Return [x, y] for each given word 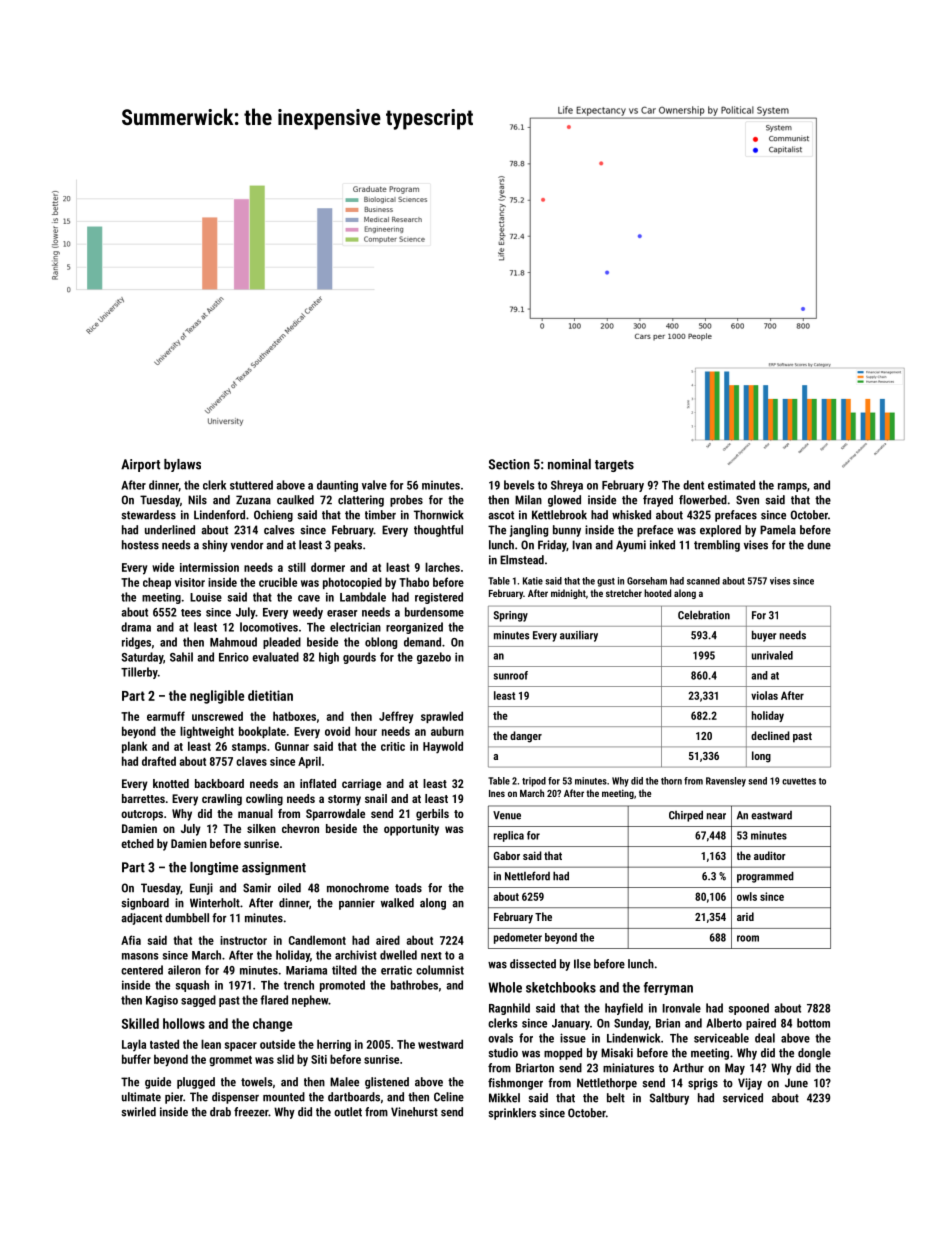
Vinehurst [414, 1112]
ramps [792, 487]
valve [374, 485]
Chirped [686, 816]
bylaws [182, 465]
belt [616, 1098]
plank [134, 747]
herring [334, 1045]
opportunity [411, 830]
